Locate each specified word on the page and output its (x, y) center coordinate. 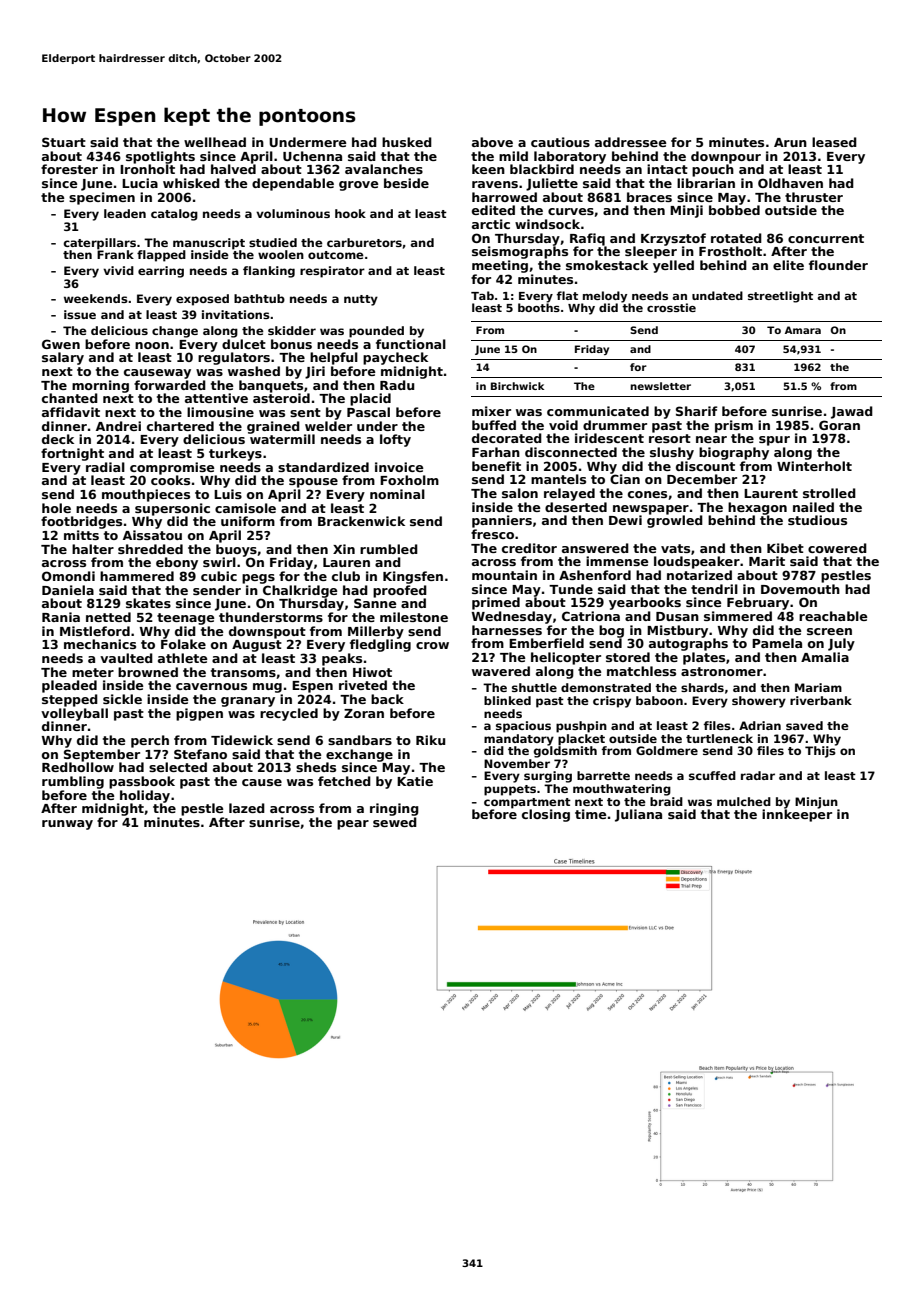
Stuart (64, 142)
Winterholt (814, 466)
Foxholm (409, 480)
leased (834, 142)
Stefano (200, 754)
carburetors (364, 242)
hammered (137, 576)
